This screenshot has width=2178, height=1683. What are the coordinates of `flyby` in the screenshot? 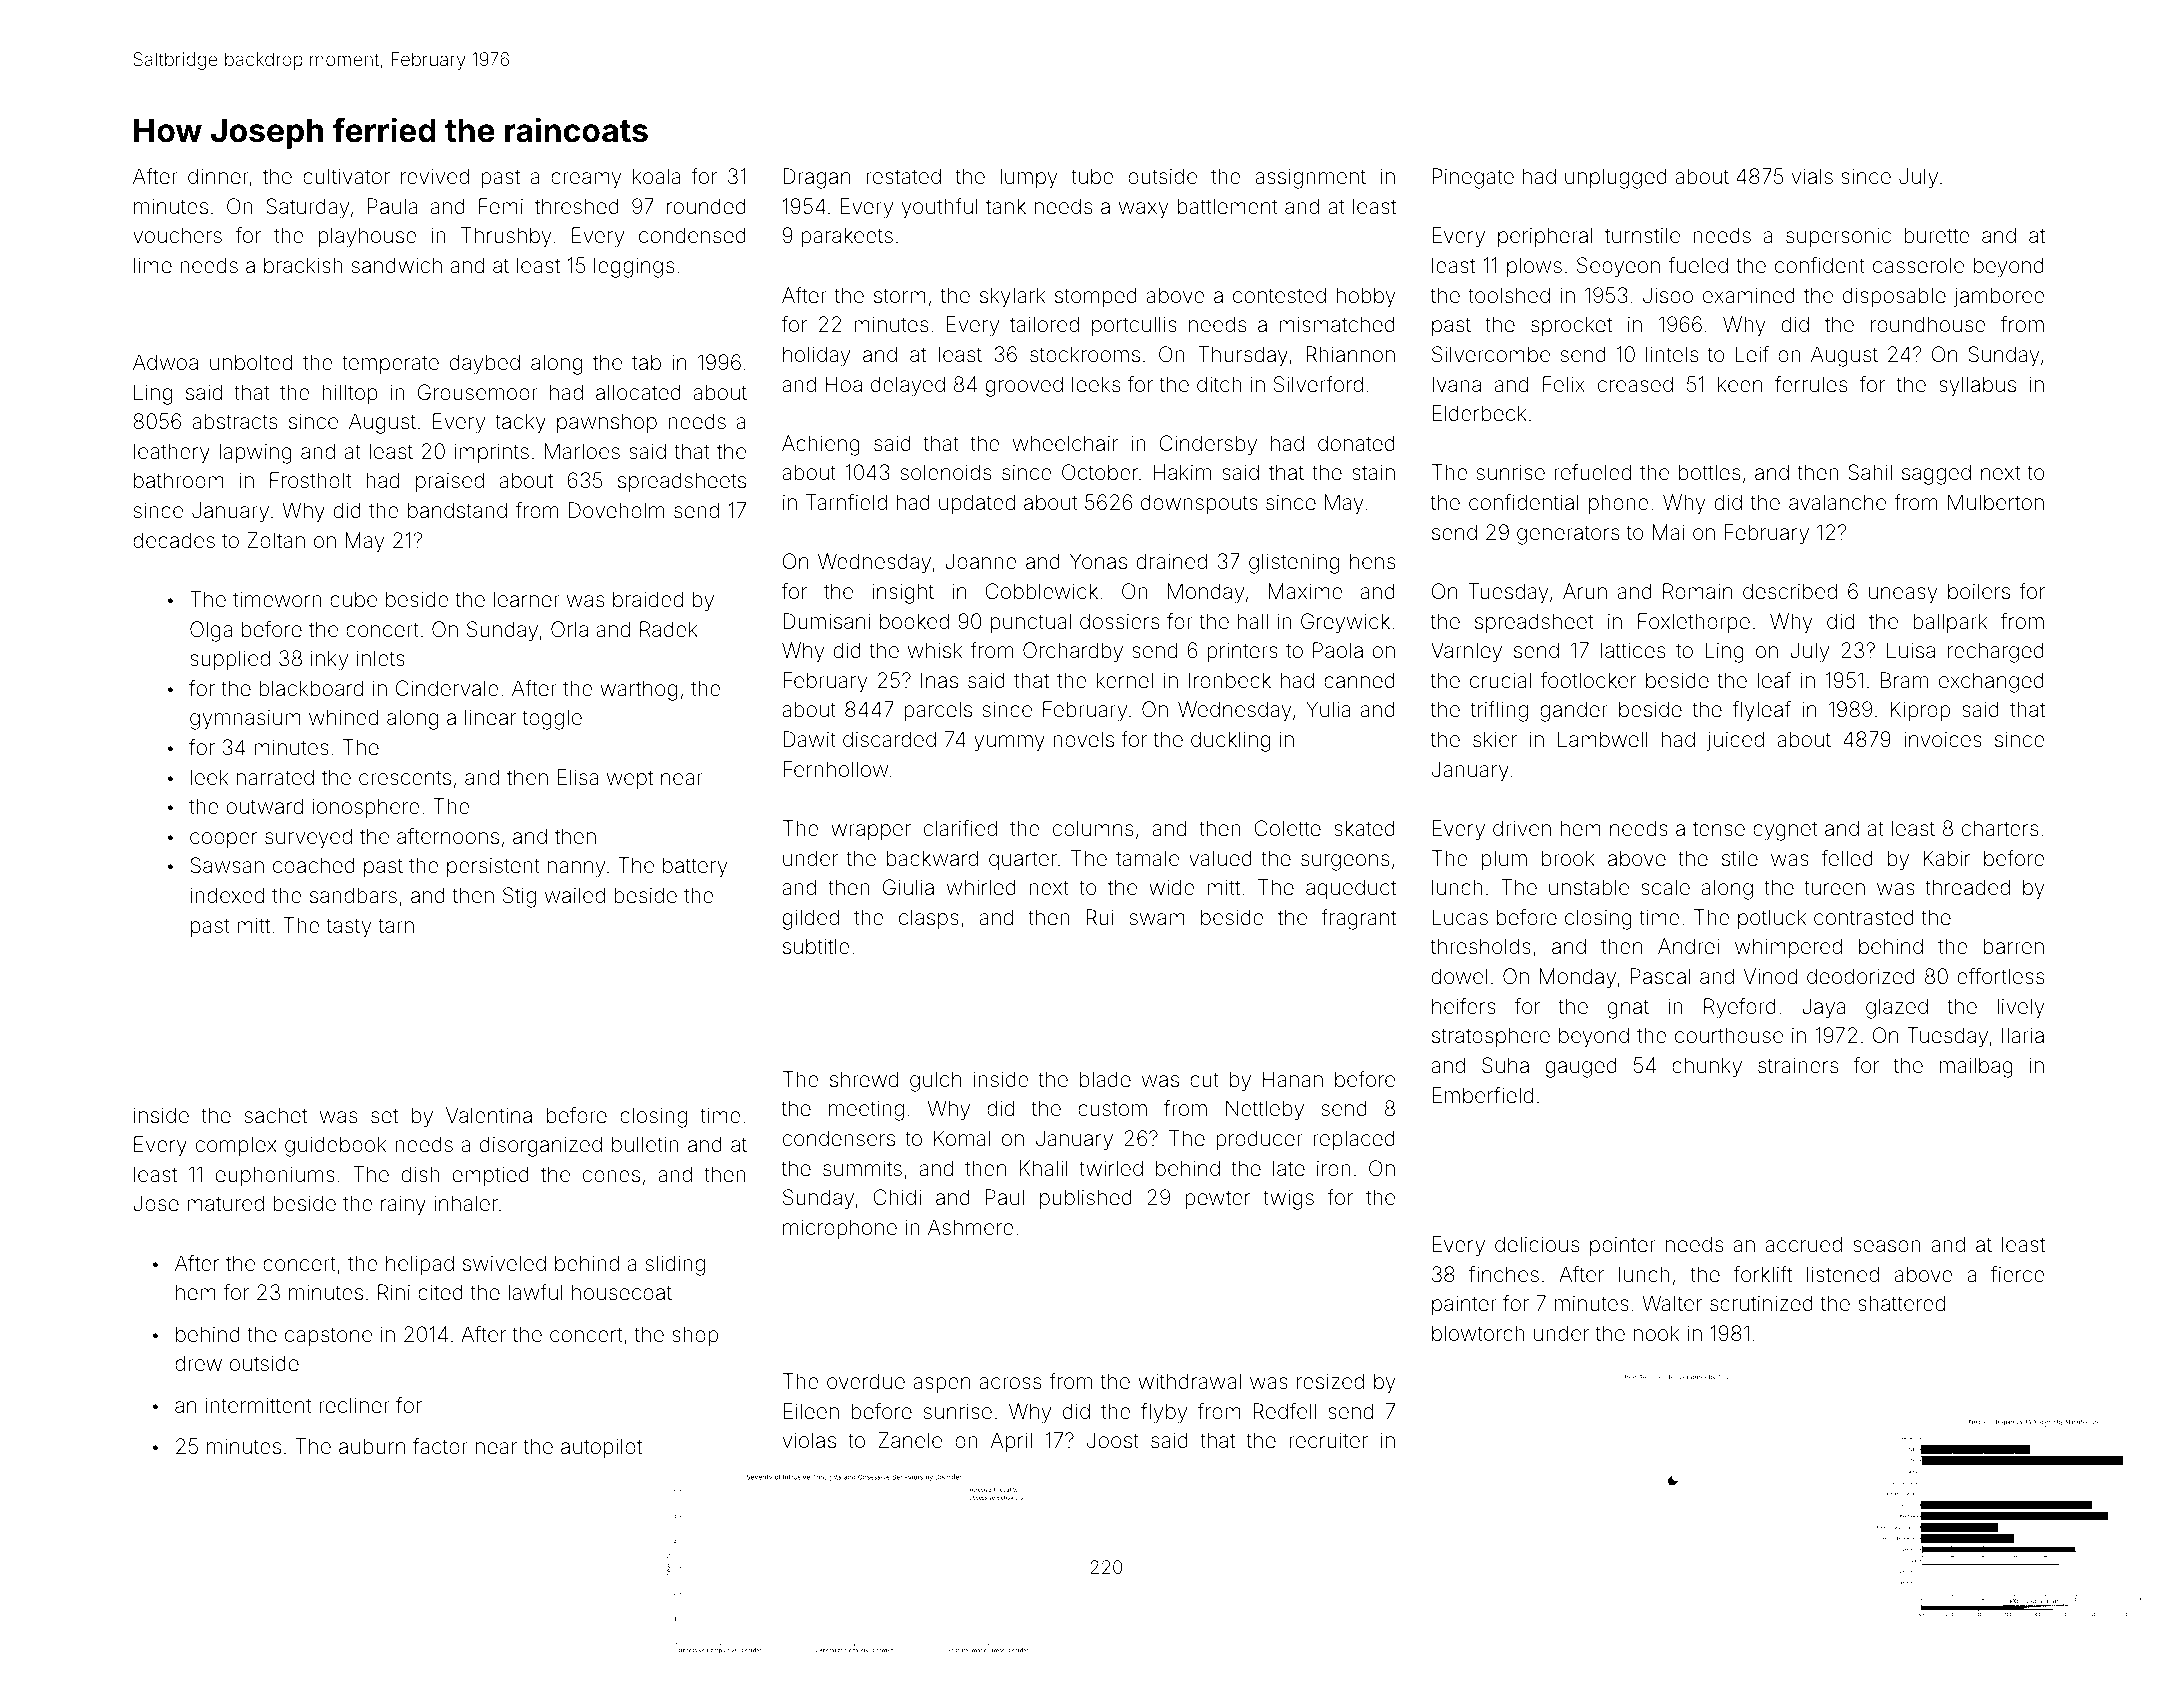 It's located at (1164, 1413).
